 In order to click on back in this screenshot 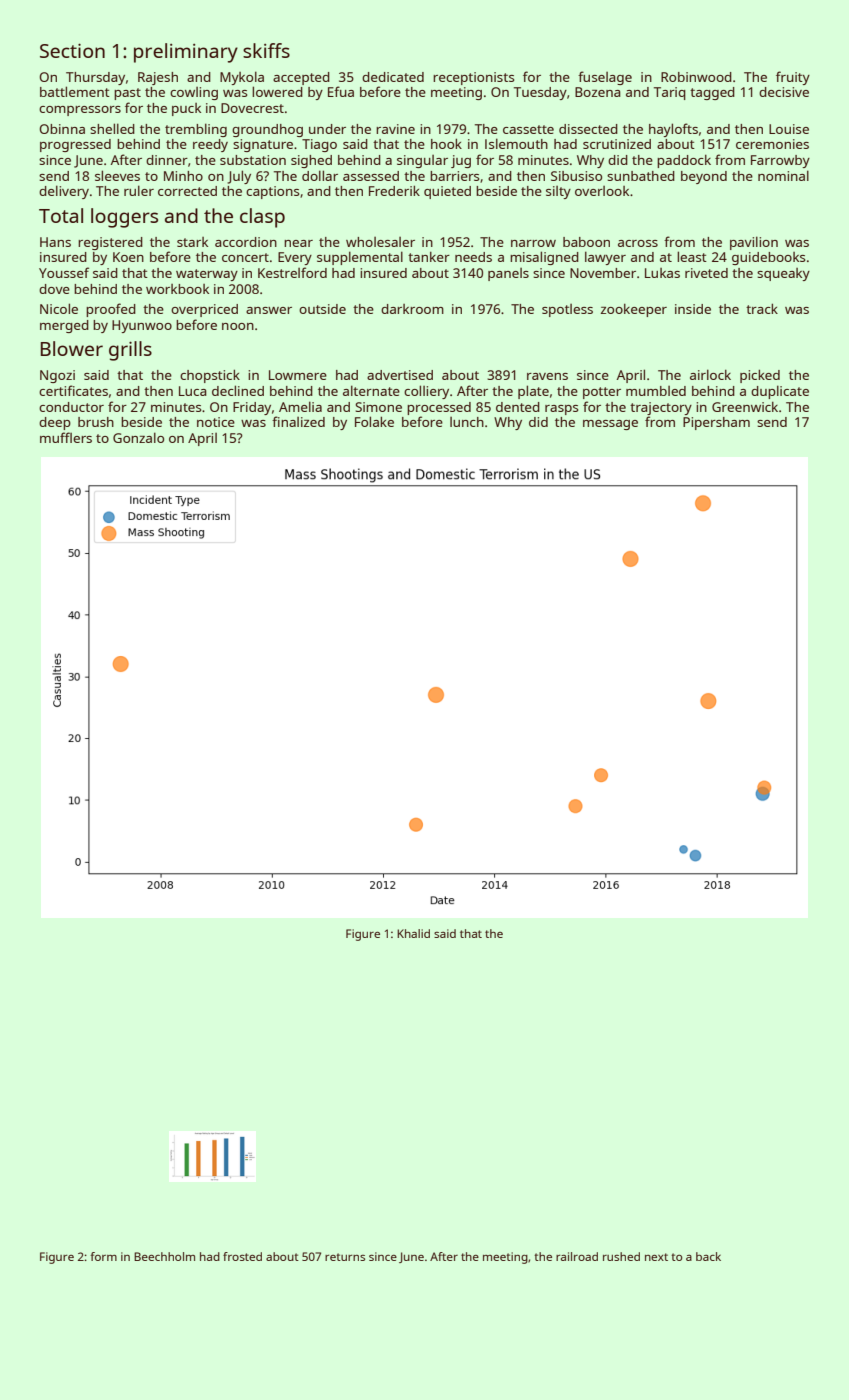, I will do `click(708, 1256)`.
